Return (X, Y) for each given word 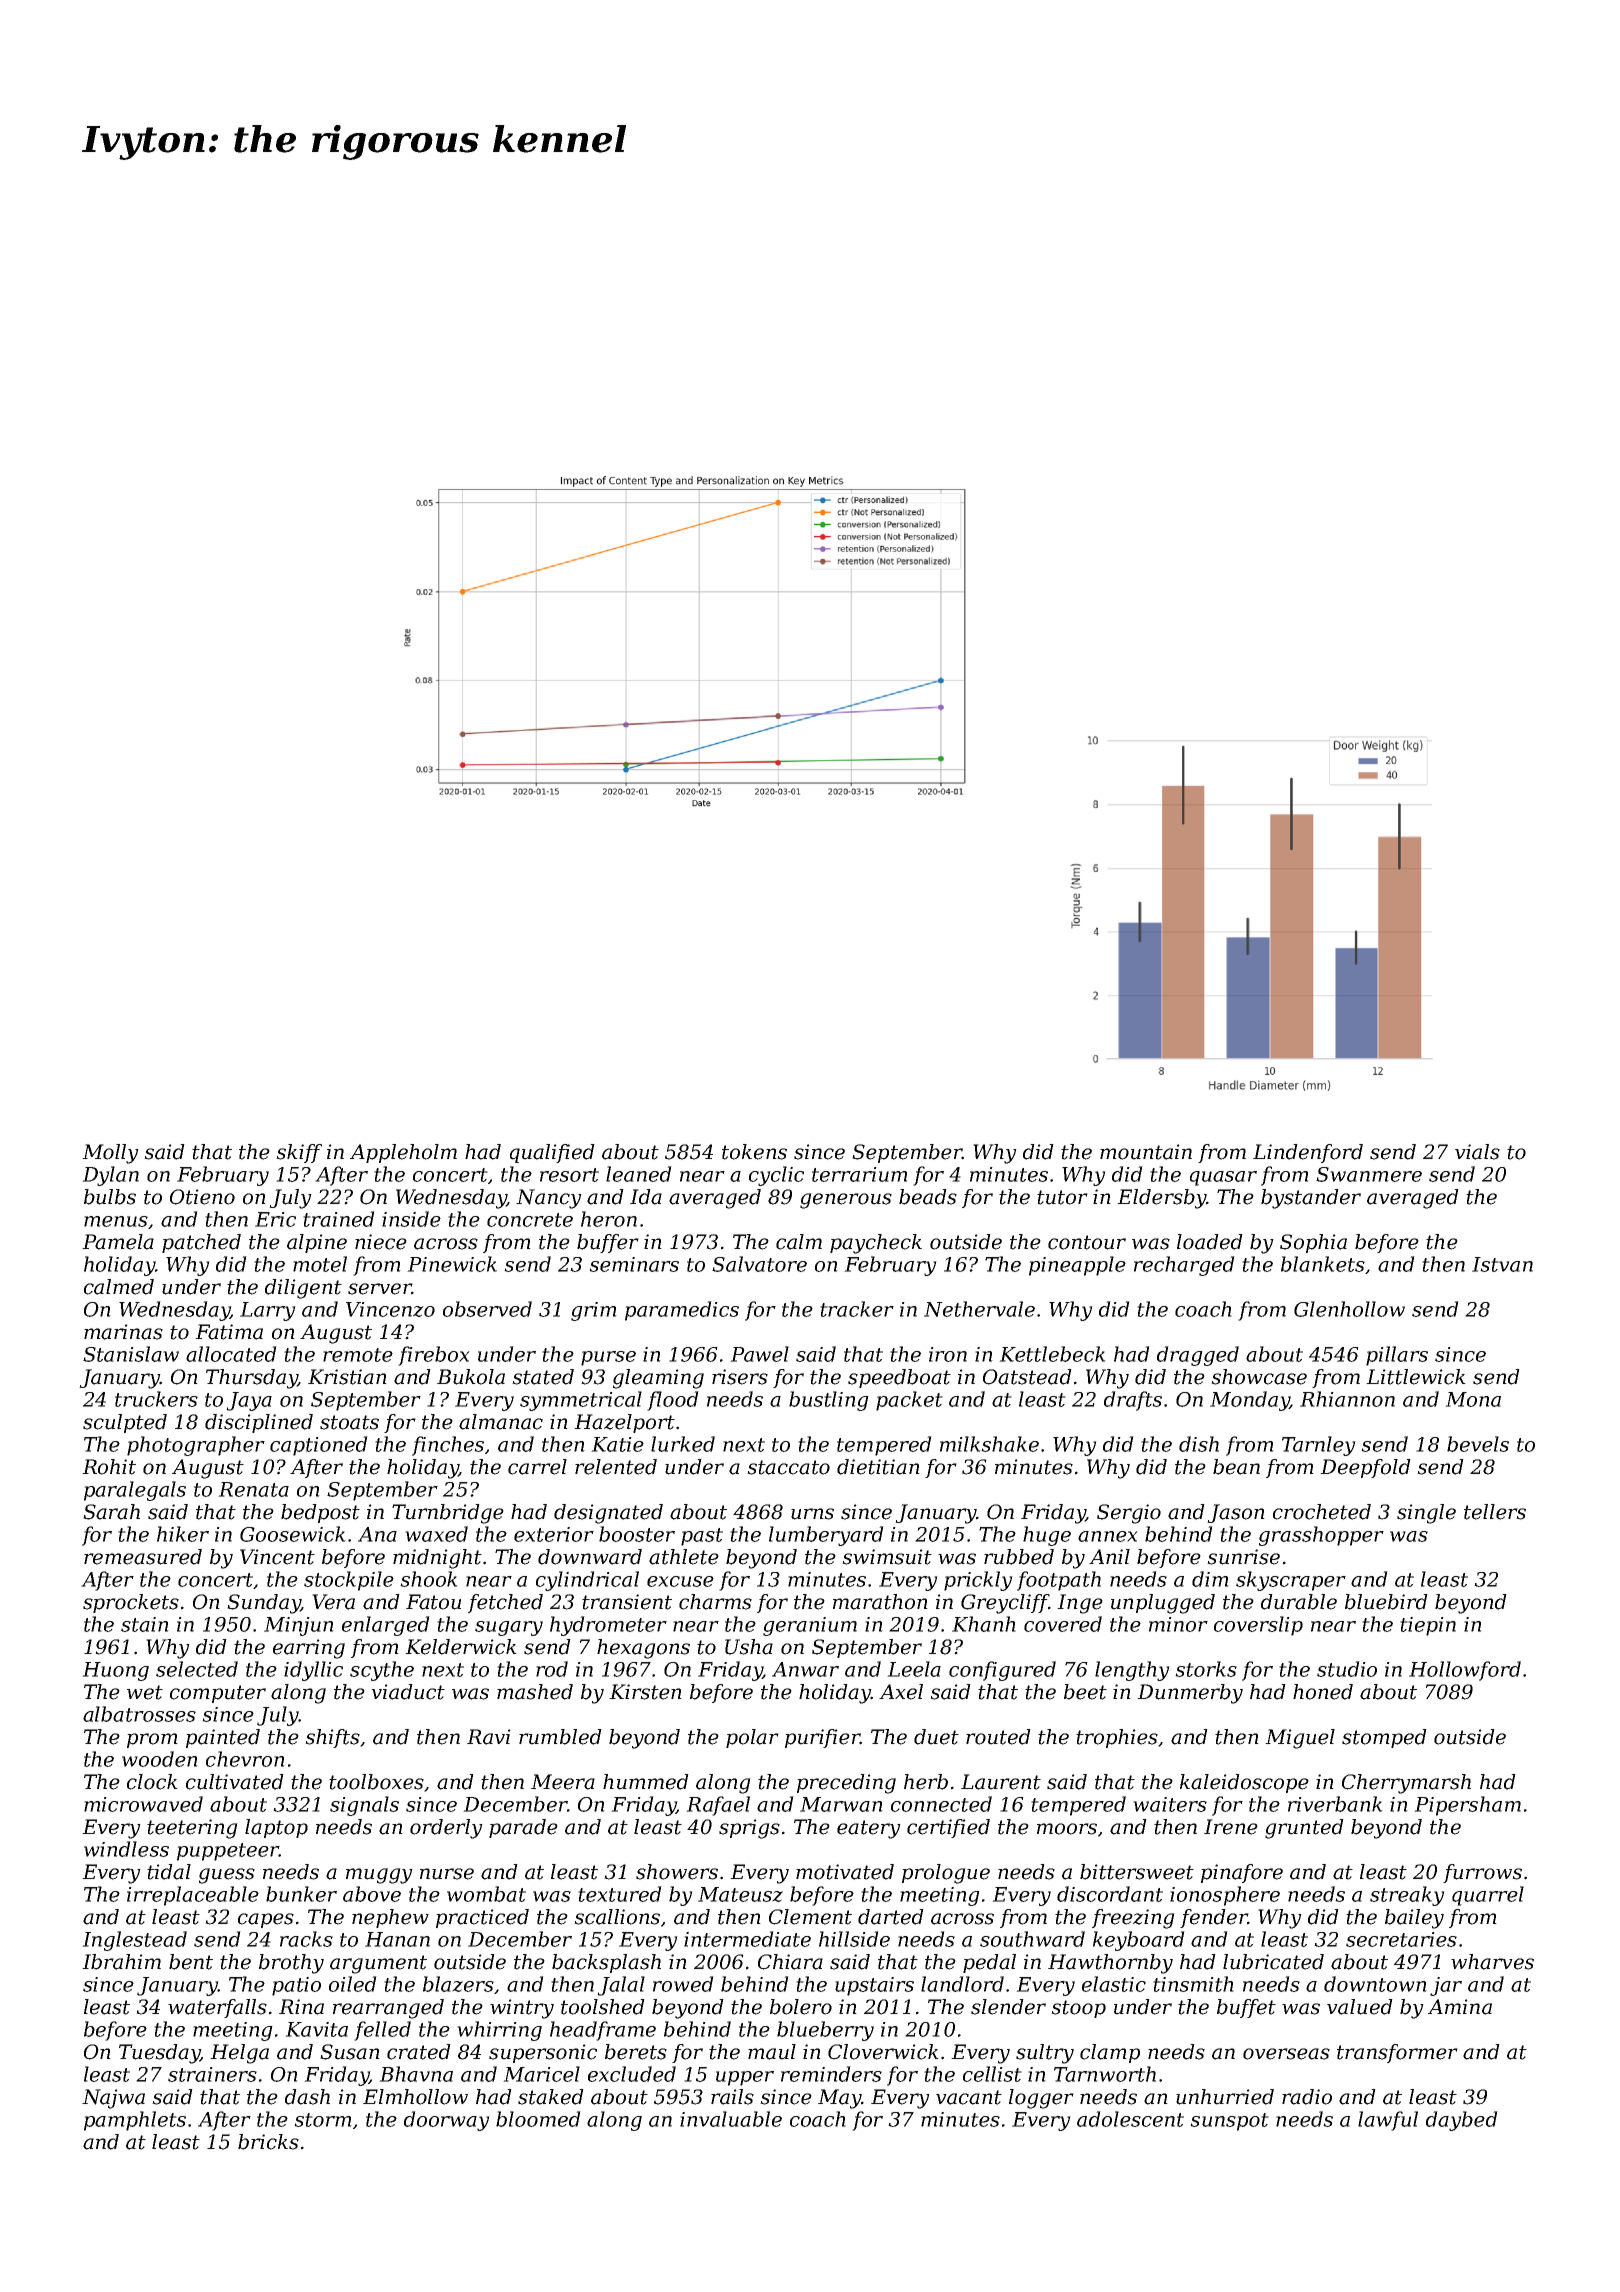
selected (197, 1669)
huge (1047, 1536)
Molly (110, 1154)
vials (1477, 1152)
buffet (1246, 2008)
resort (569, 1175)
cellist (992, 2074)
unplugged (1163, 1604)
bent (191, 1962)
